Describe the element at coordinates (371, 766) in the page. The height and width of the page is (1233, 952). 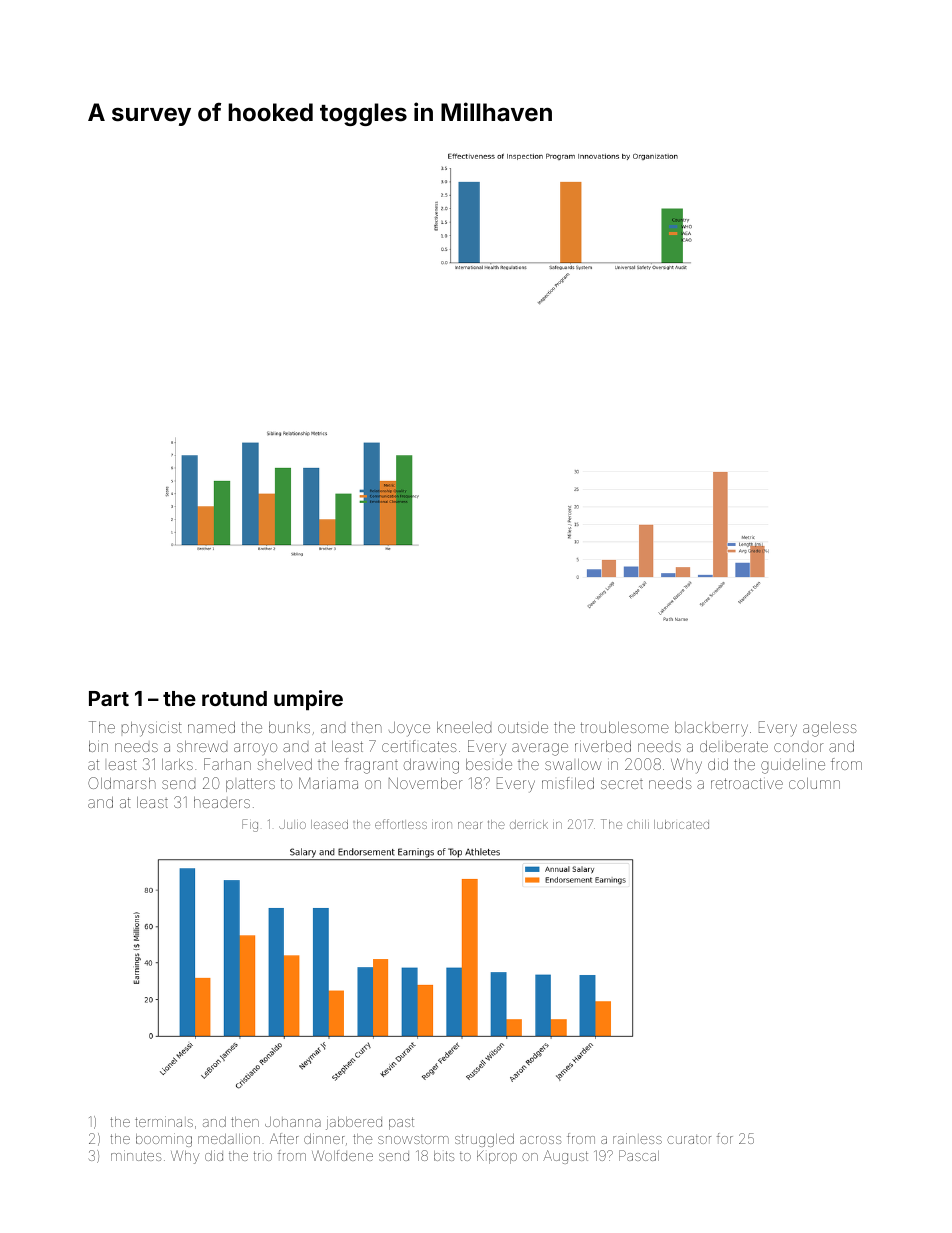
I see `fragrant` at that location.
